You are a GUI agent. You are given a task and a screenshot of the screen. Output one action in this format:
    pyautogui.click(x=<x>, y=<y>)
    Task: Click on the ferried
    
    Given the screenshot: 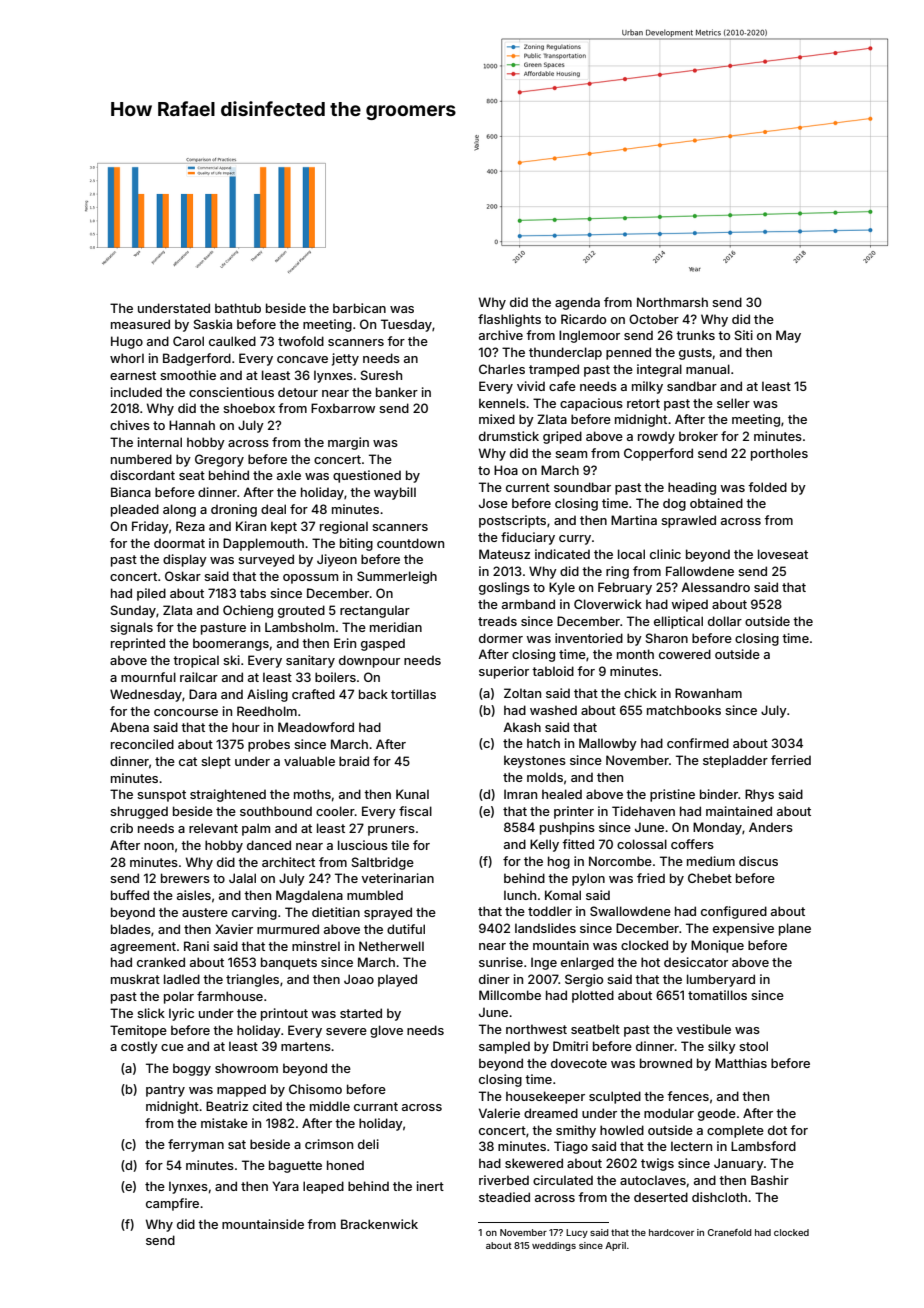 What is the action you would take?
    pyautogui.click(x=791, y=760)
